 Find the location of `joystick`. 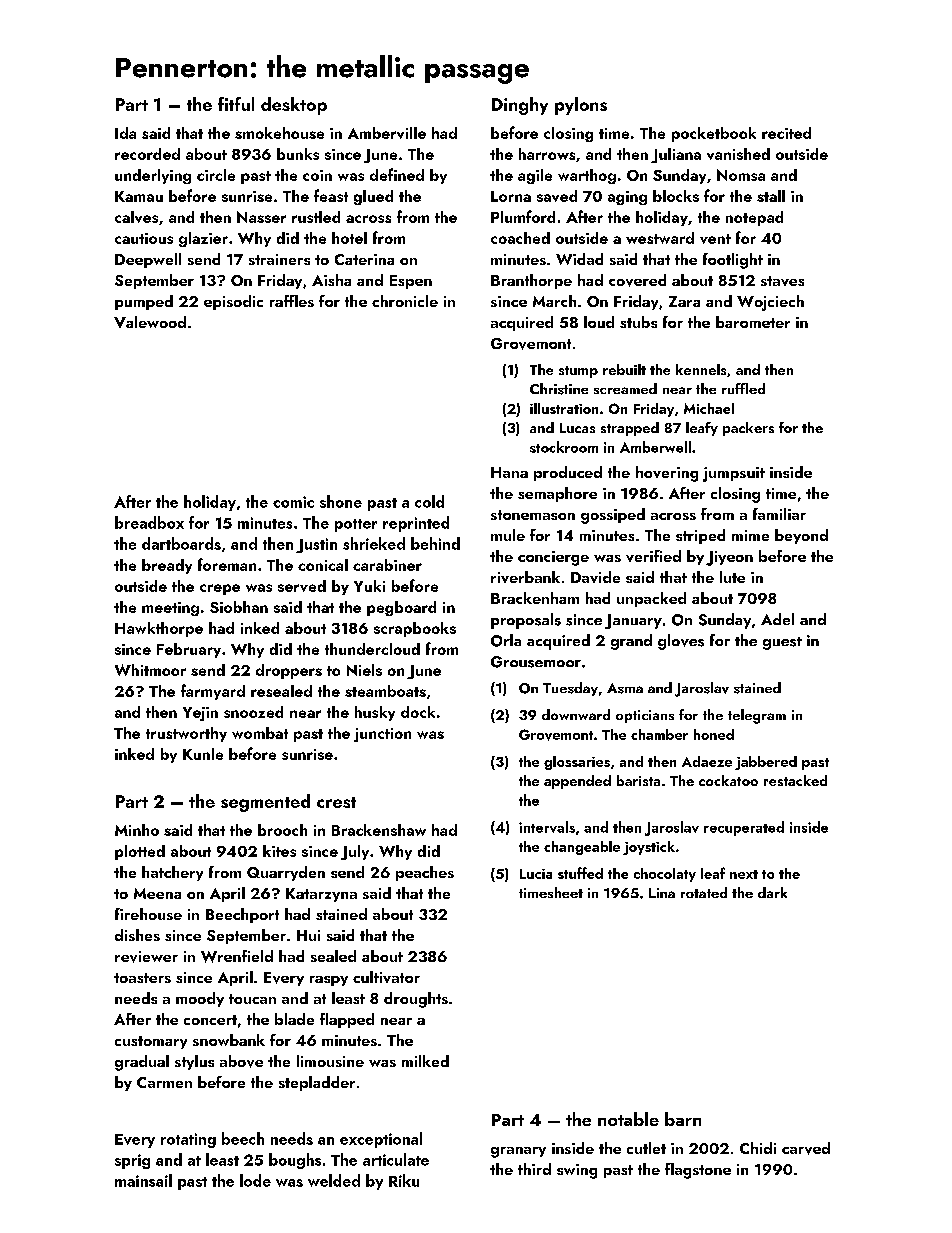

joystick is located at coordinates (649, 848).
